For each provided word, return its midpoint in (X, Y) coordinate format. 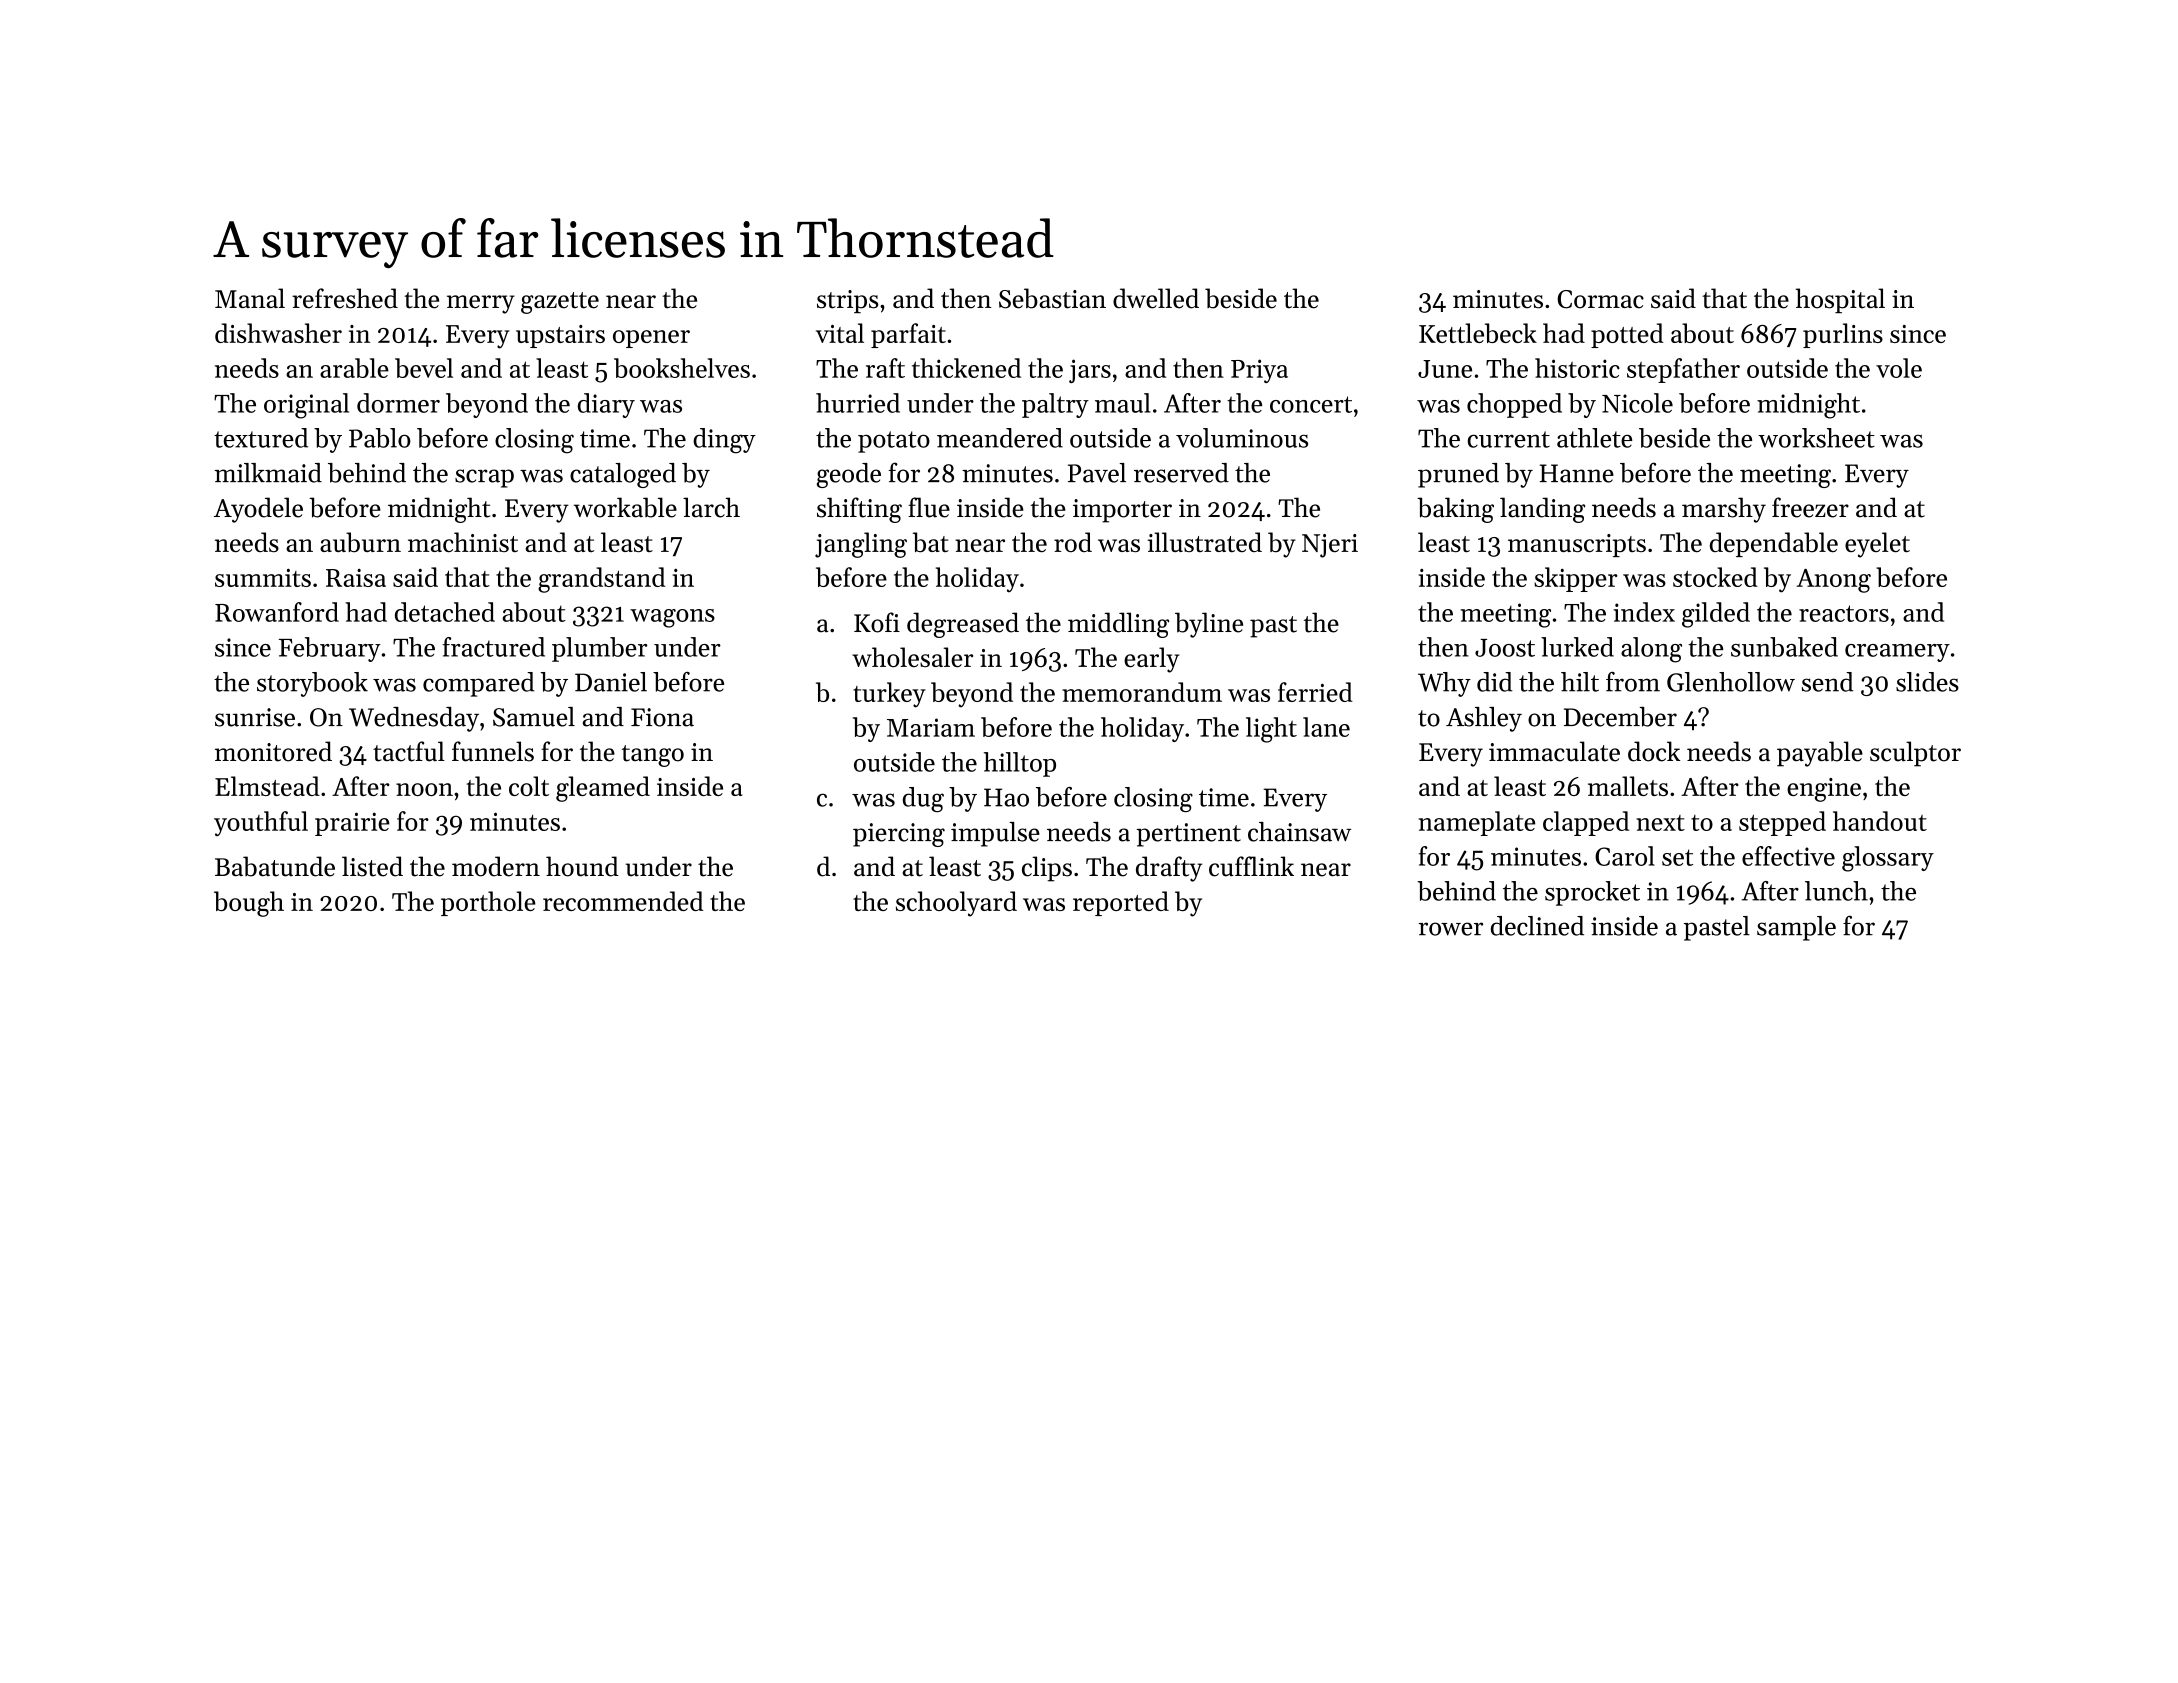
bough (249, 904)
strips (848, 301)
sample (1796, 928)
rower (1451, 929)
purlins (1843, 335)
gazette (560, 303)
